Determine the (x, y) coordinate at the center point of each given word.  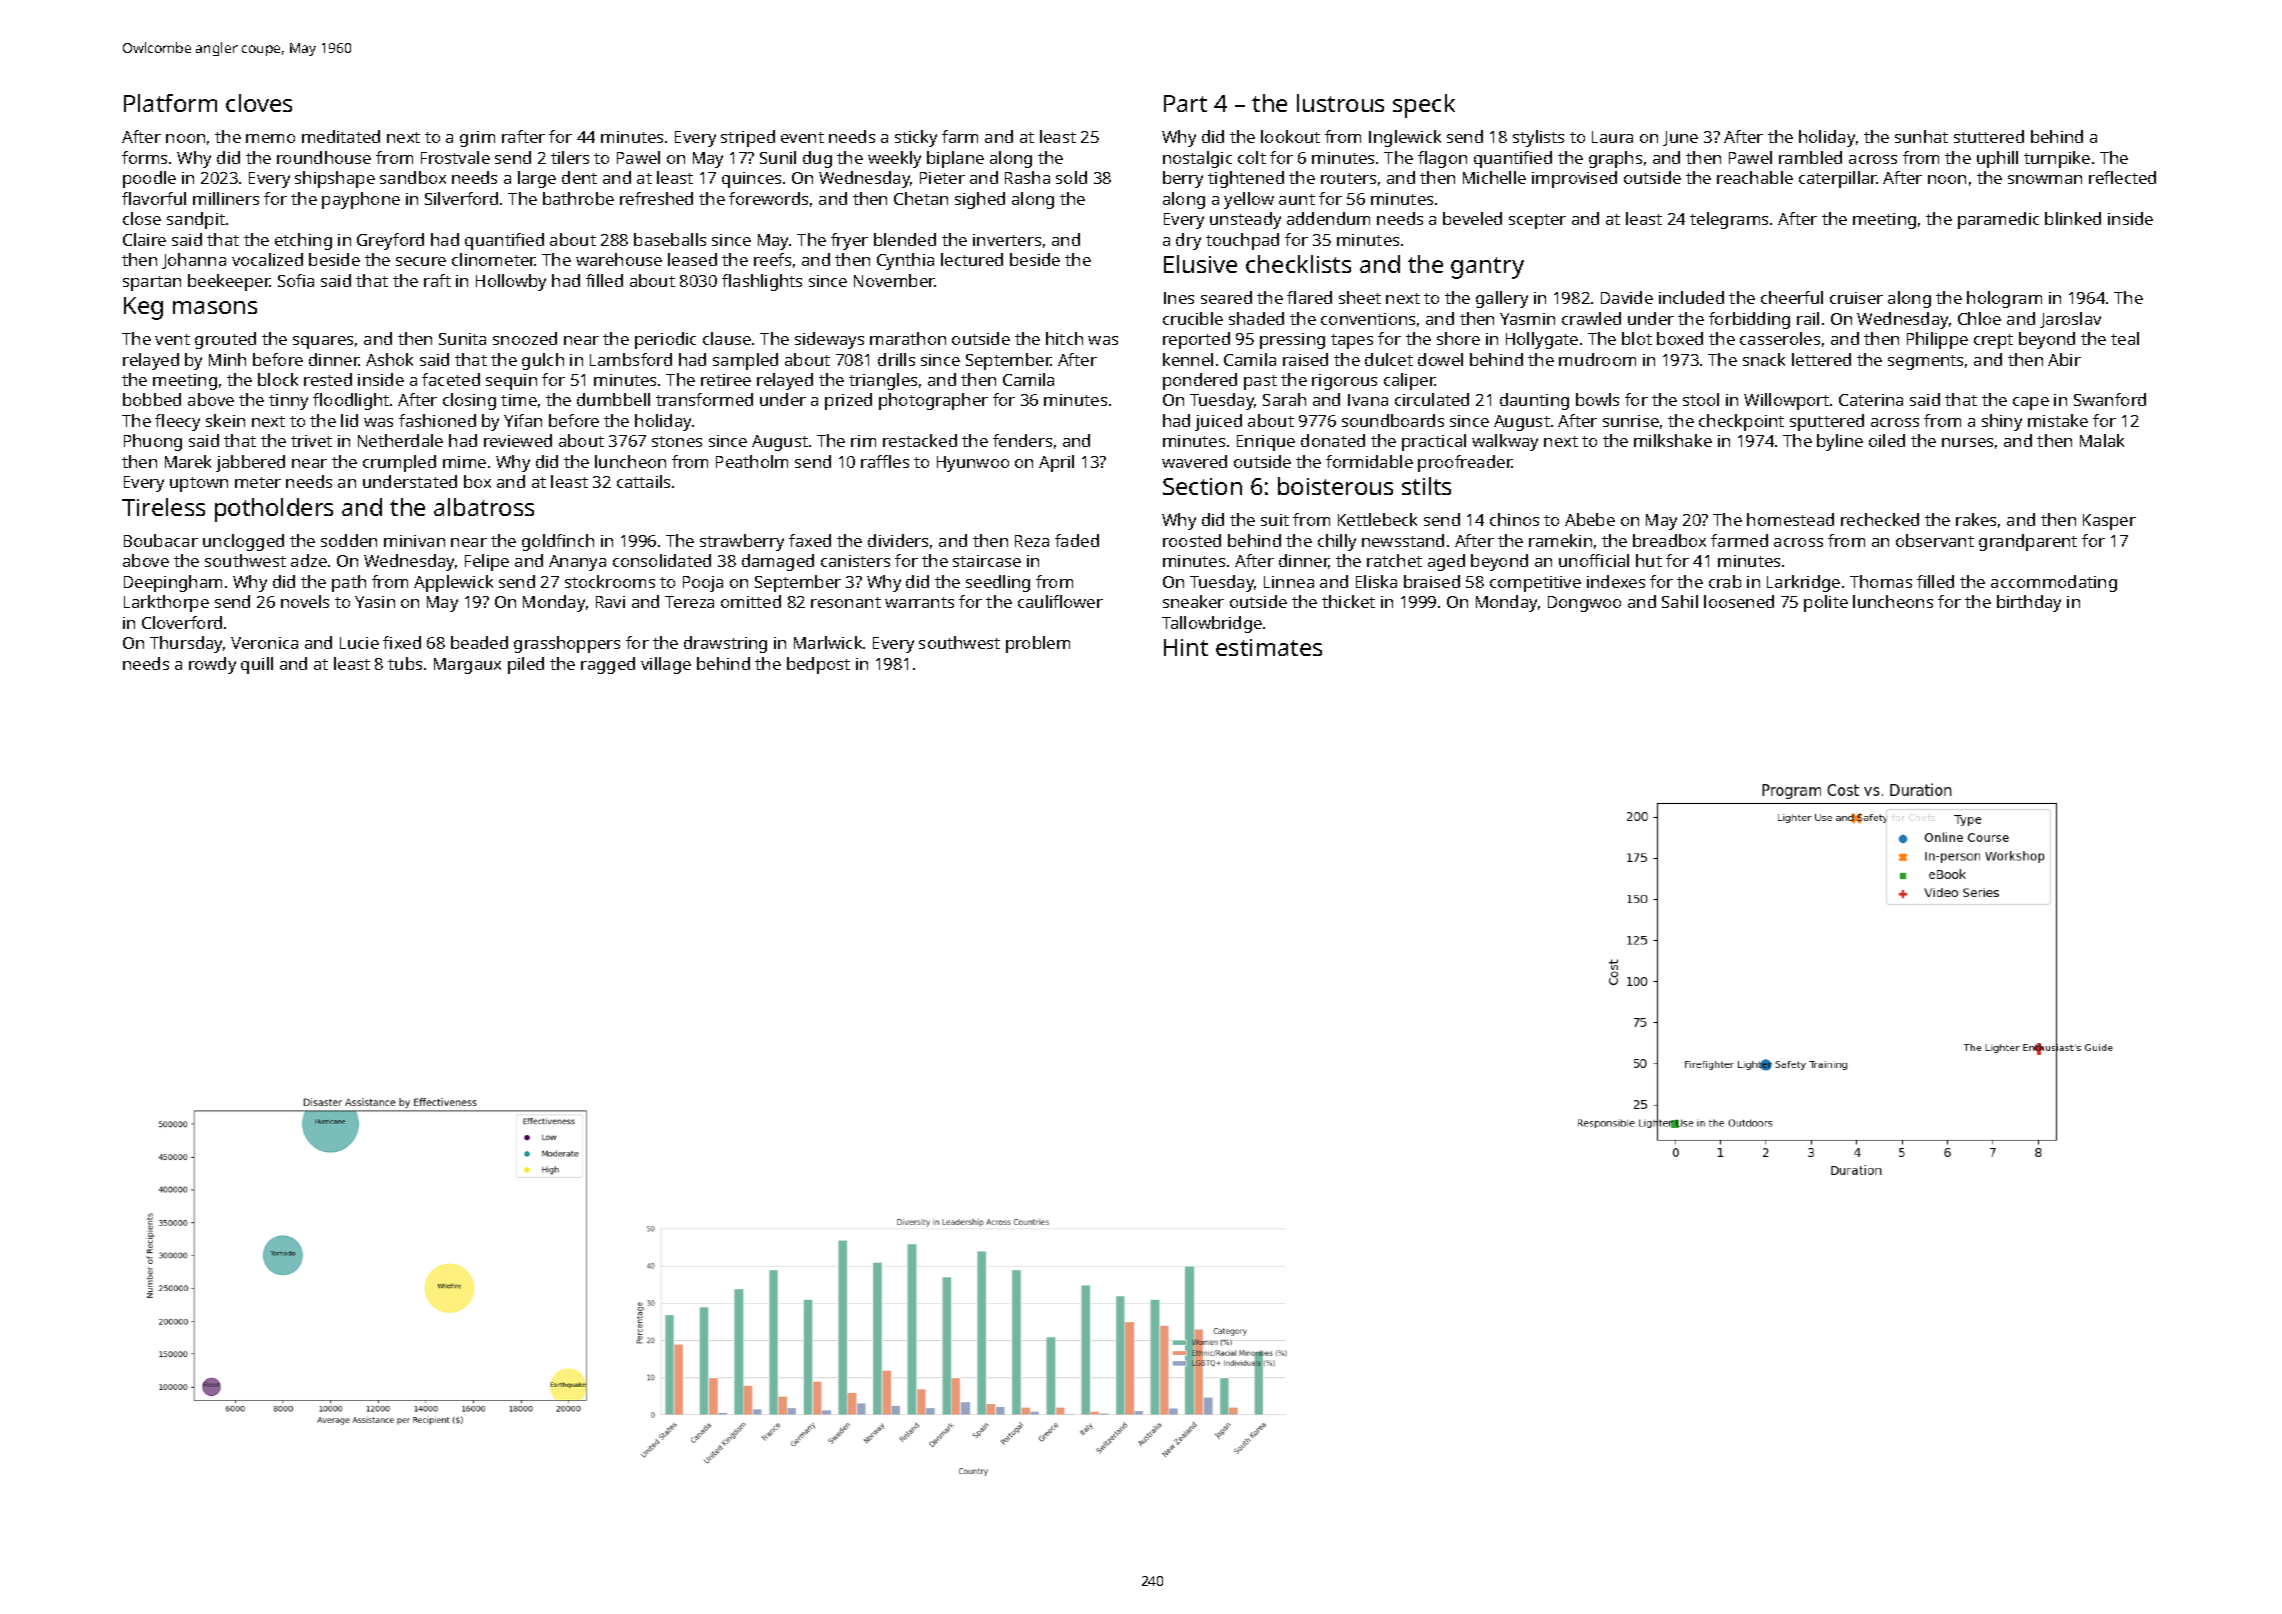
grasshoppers (567, 644)
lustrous (1340, 103)
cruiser (1856, 298)
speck (1424, 106)
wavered (1194, 461)
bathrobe (578, 198)
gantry (1487, 268)
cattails (643, 481)
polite (1826, 603)
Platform (170, 103)
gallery (1502, 299)
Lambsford (631, 359)
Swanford (2110, 399)
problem (1038, 644)
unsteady (1245, 220)
